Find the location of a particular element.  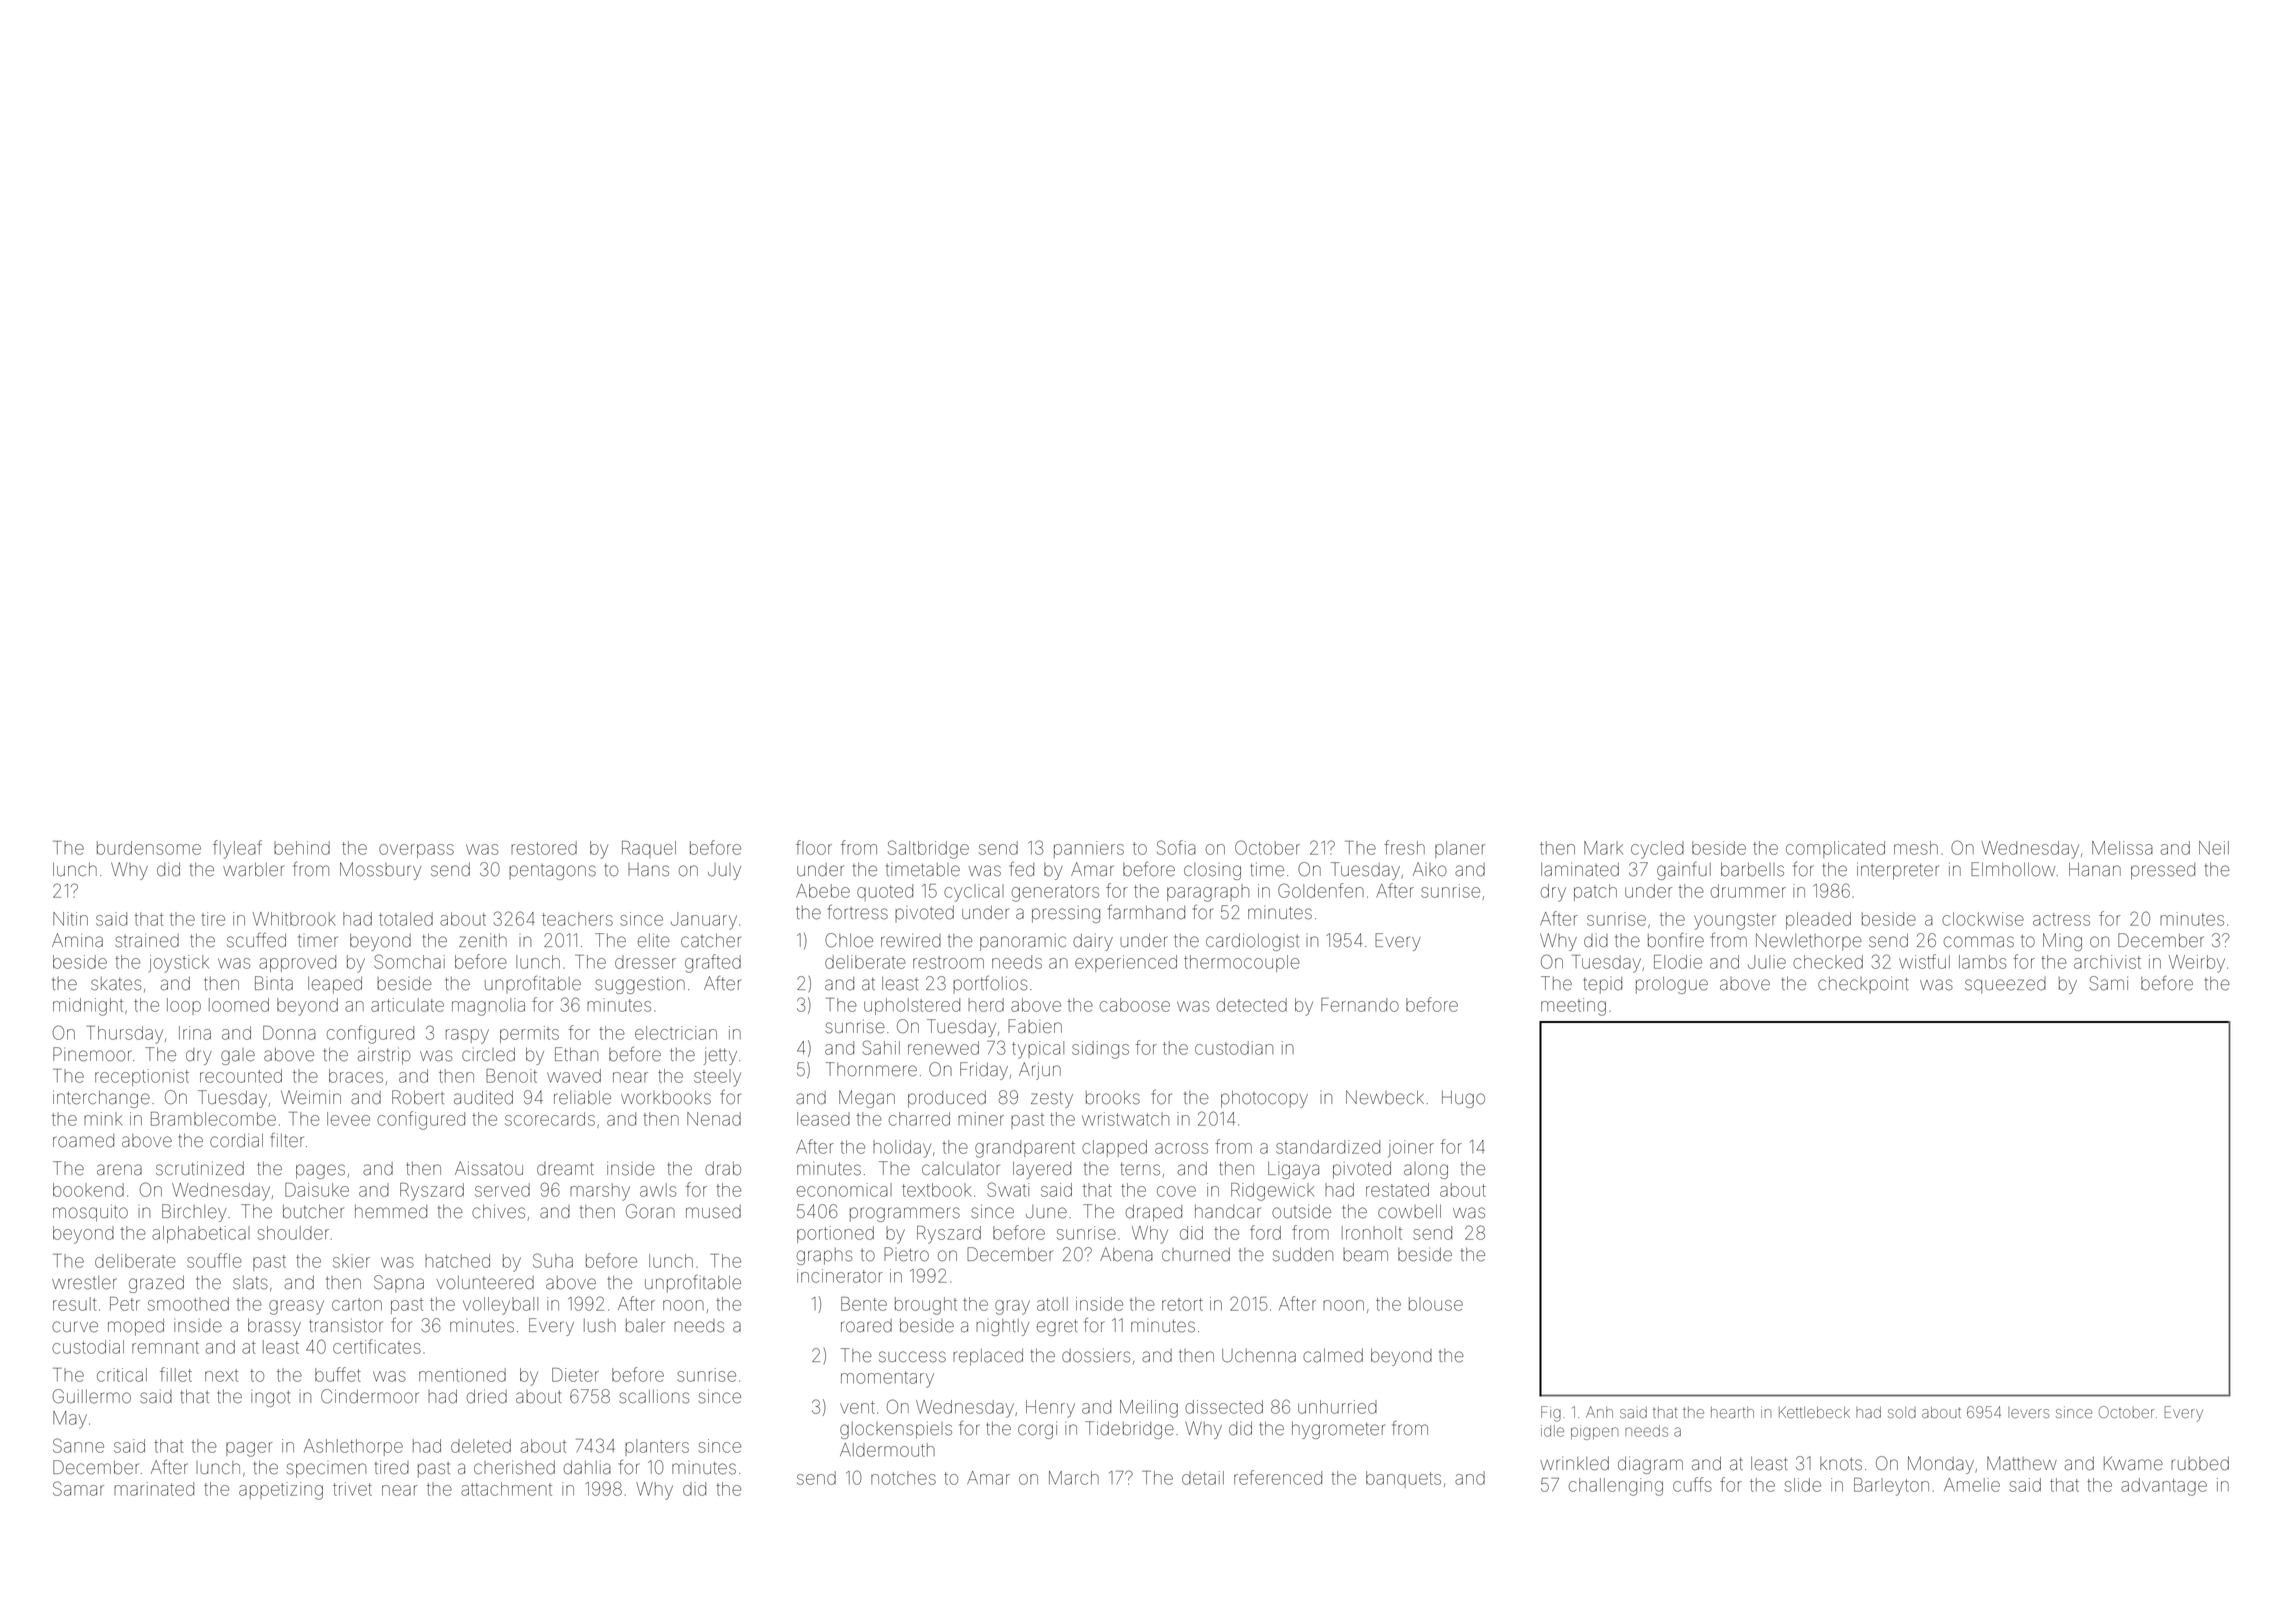

Sofia is located at coordinates (1176, 847).
